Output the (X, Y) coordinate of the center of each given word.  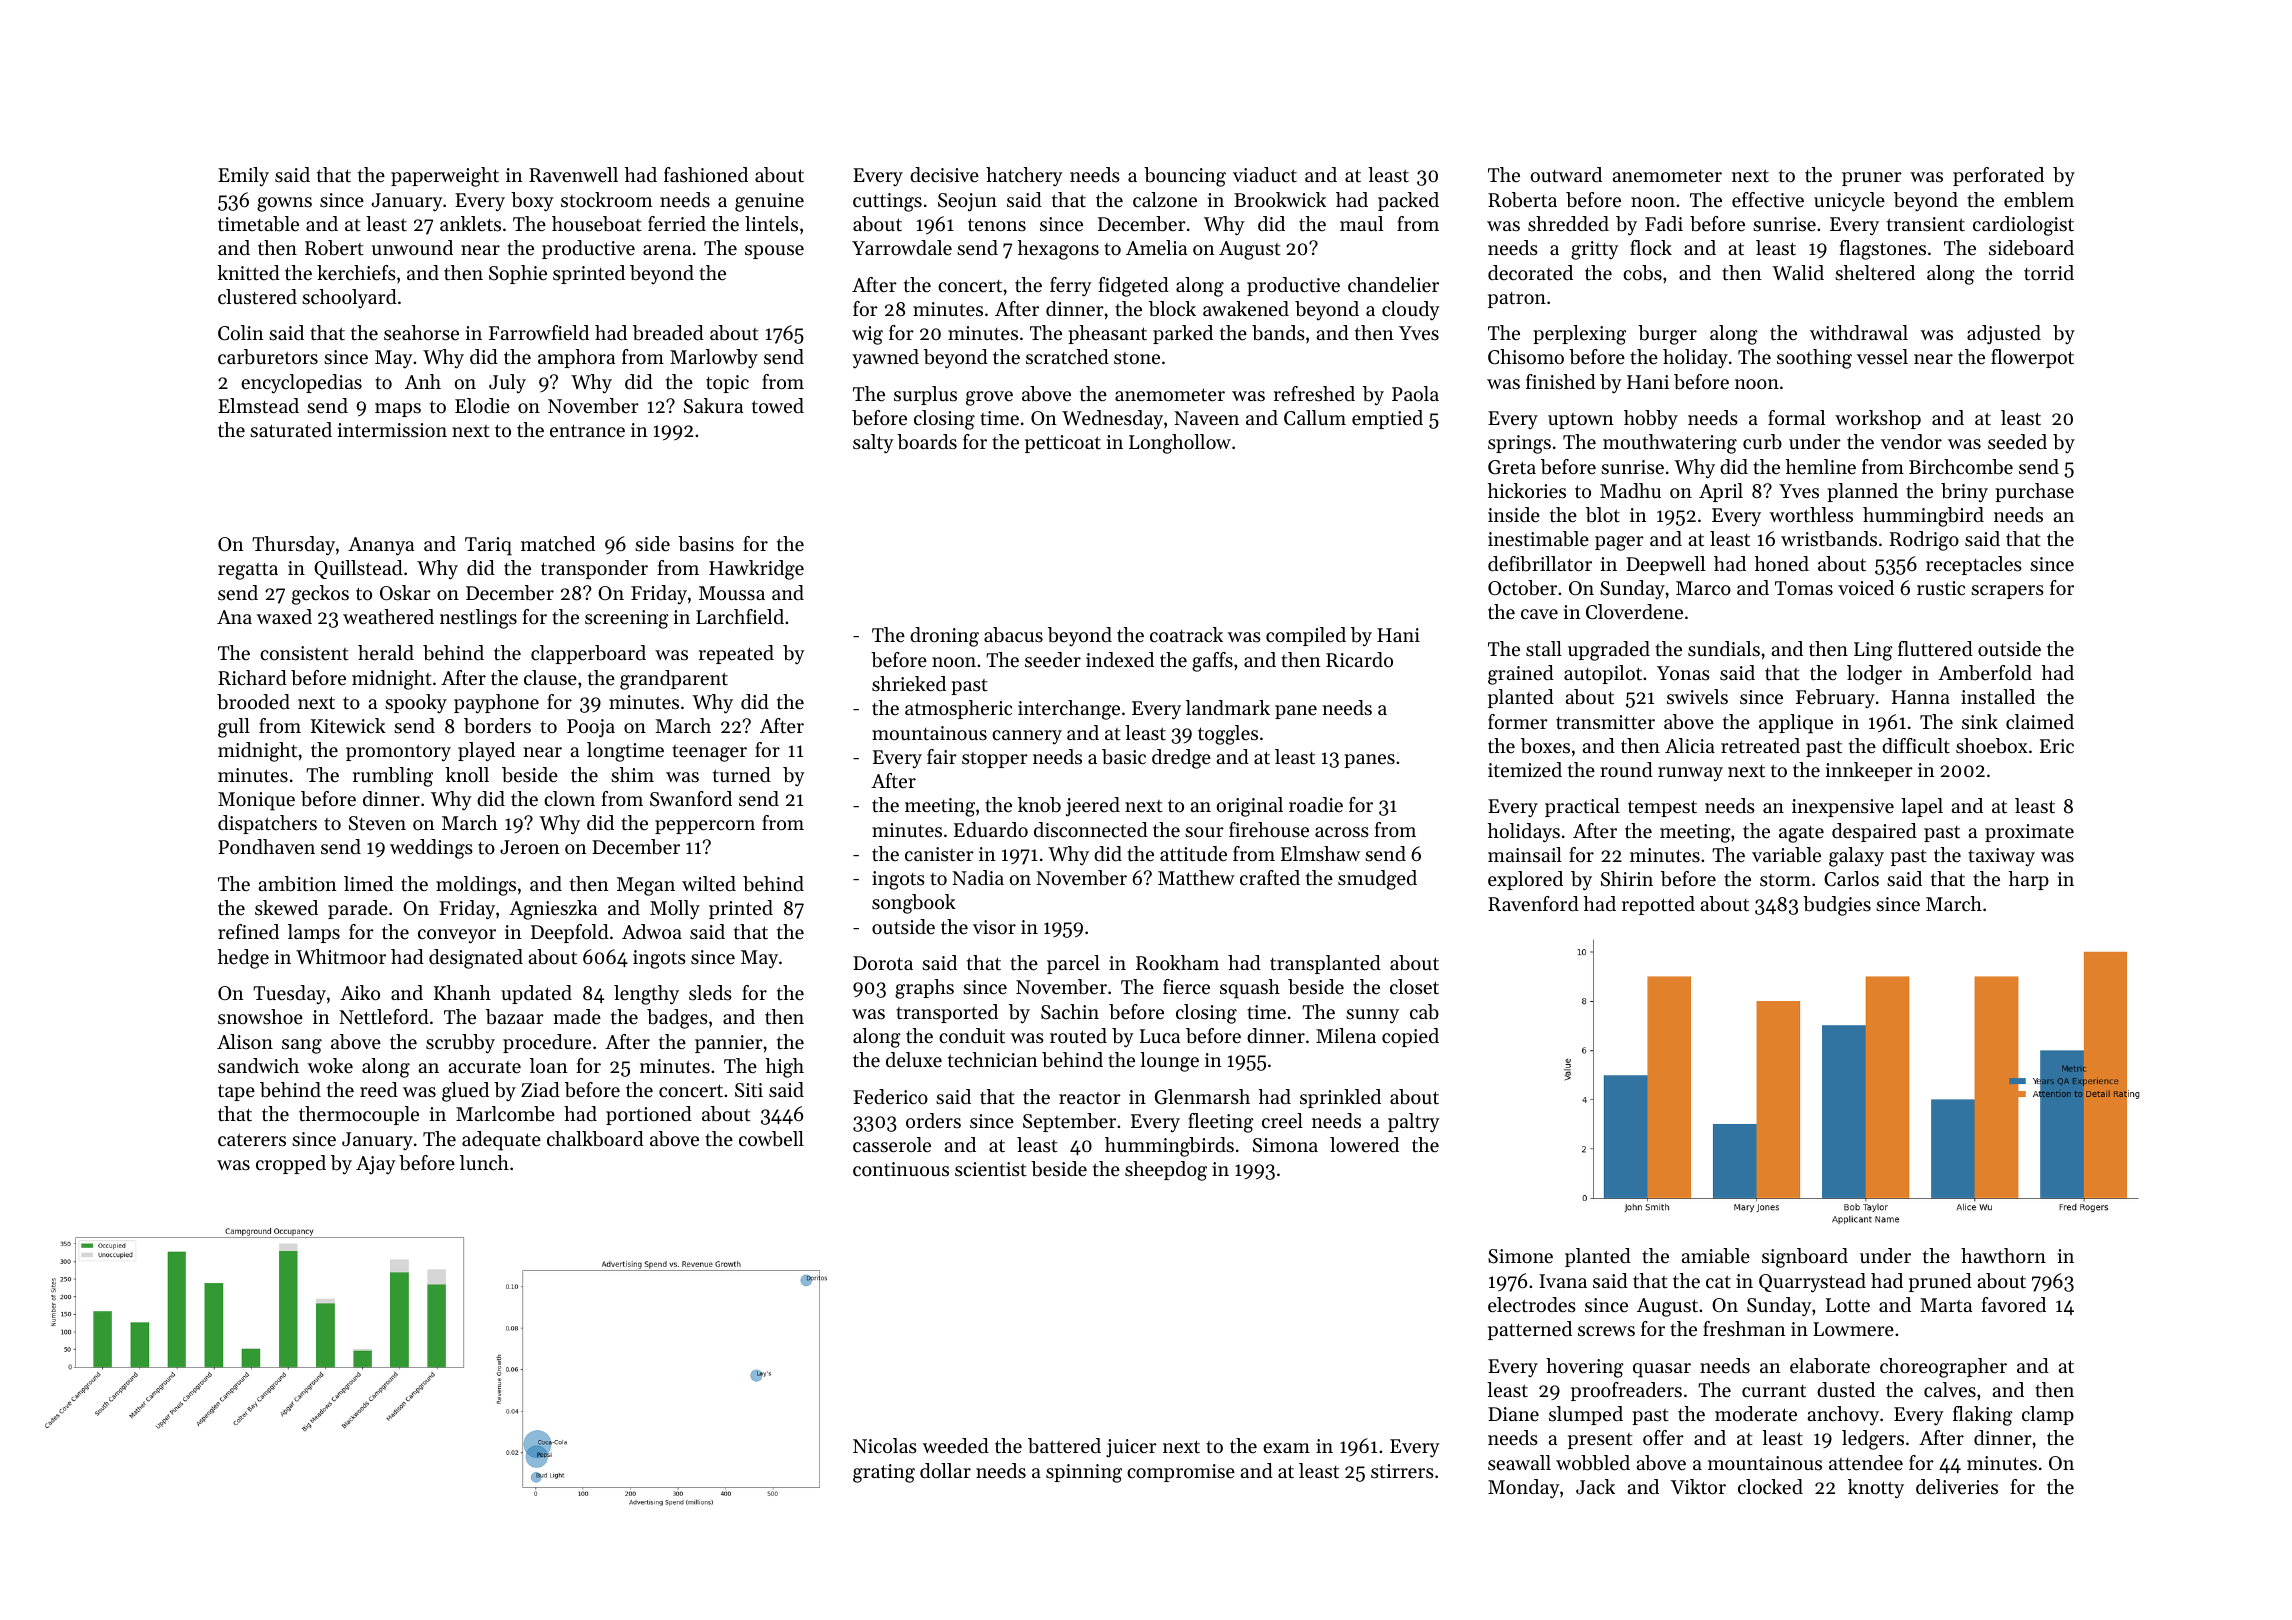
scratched (1067, 357)
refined (248, 932)
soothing (1814, 359)
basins (706, 544)
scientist (991, 1169)
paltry (1414, 1123)
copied (1410, 1037)
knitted (248, 273)
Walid (1798, 272)
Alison (245, 1042)
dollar (945, 1471)
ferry (1071, 287)
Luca (1160, 1036)
